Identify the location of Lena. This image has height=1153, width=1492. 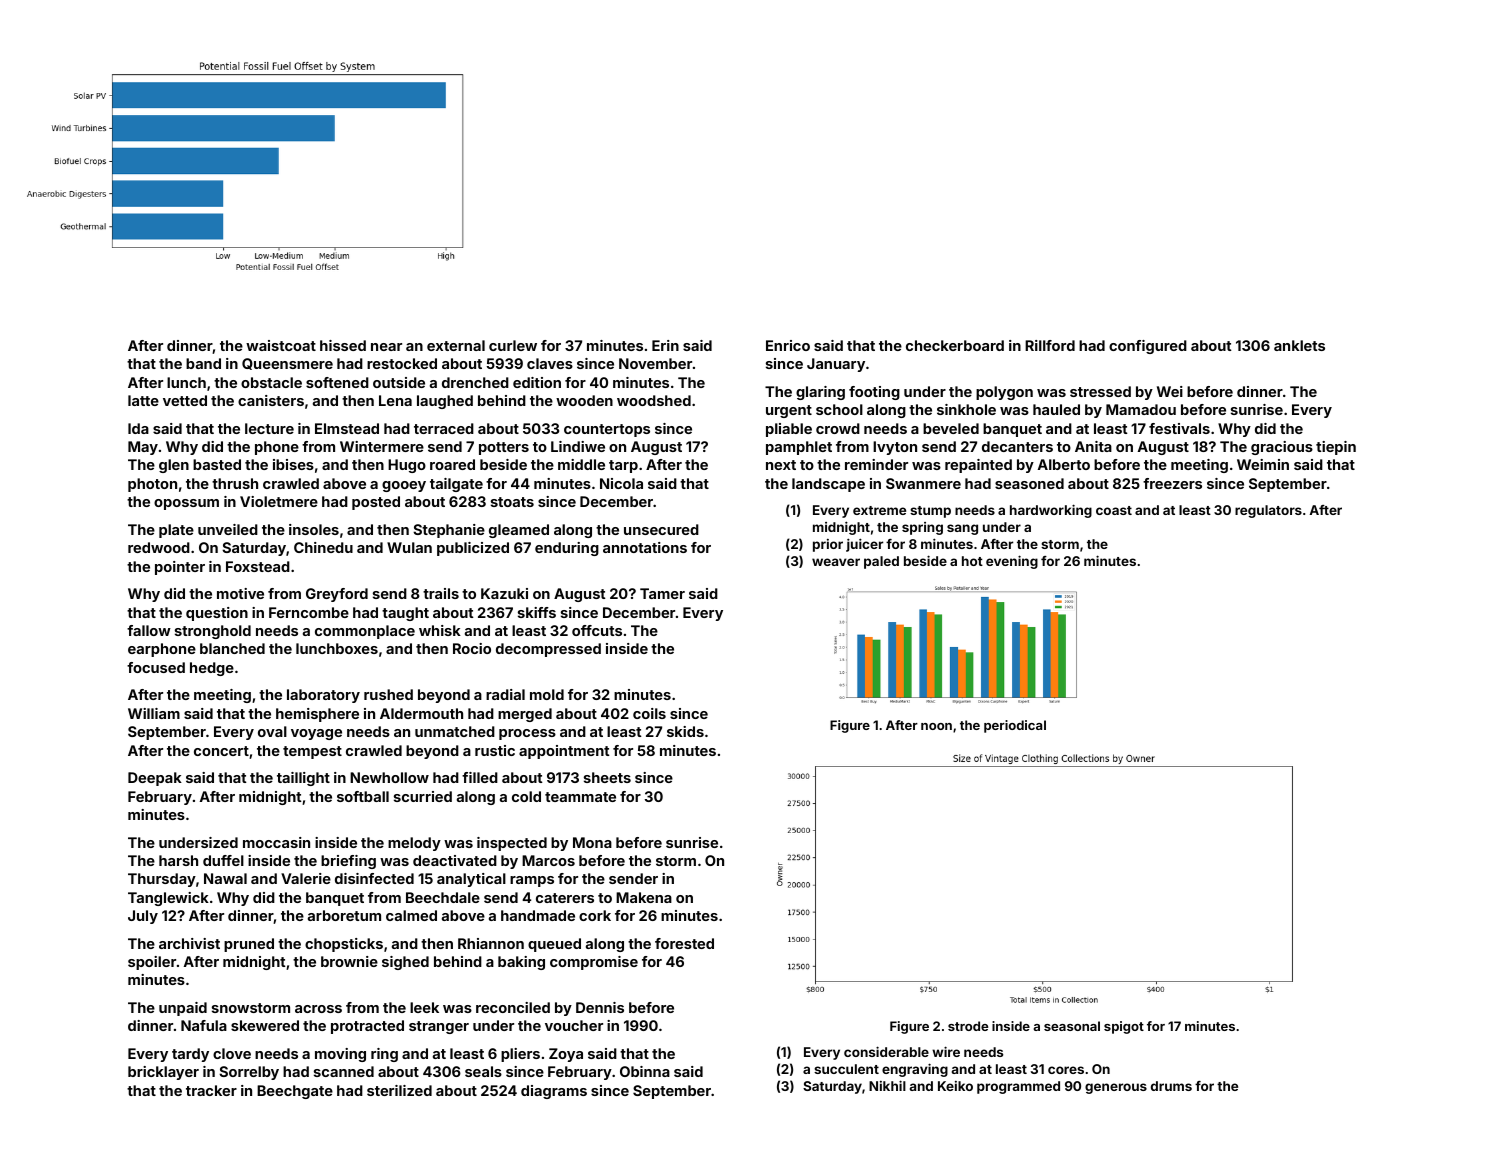
(395, 400).
